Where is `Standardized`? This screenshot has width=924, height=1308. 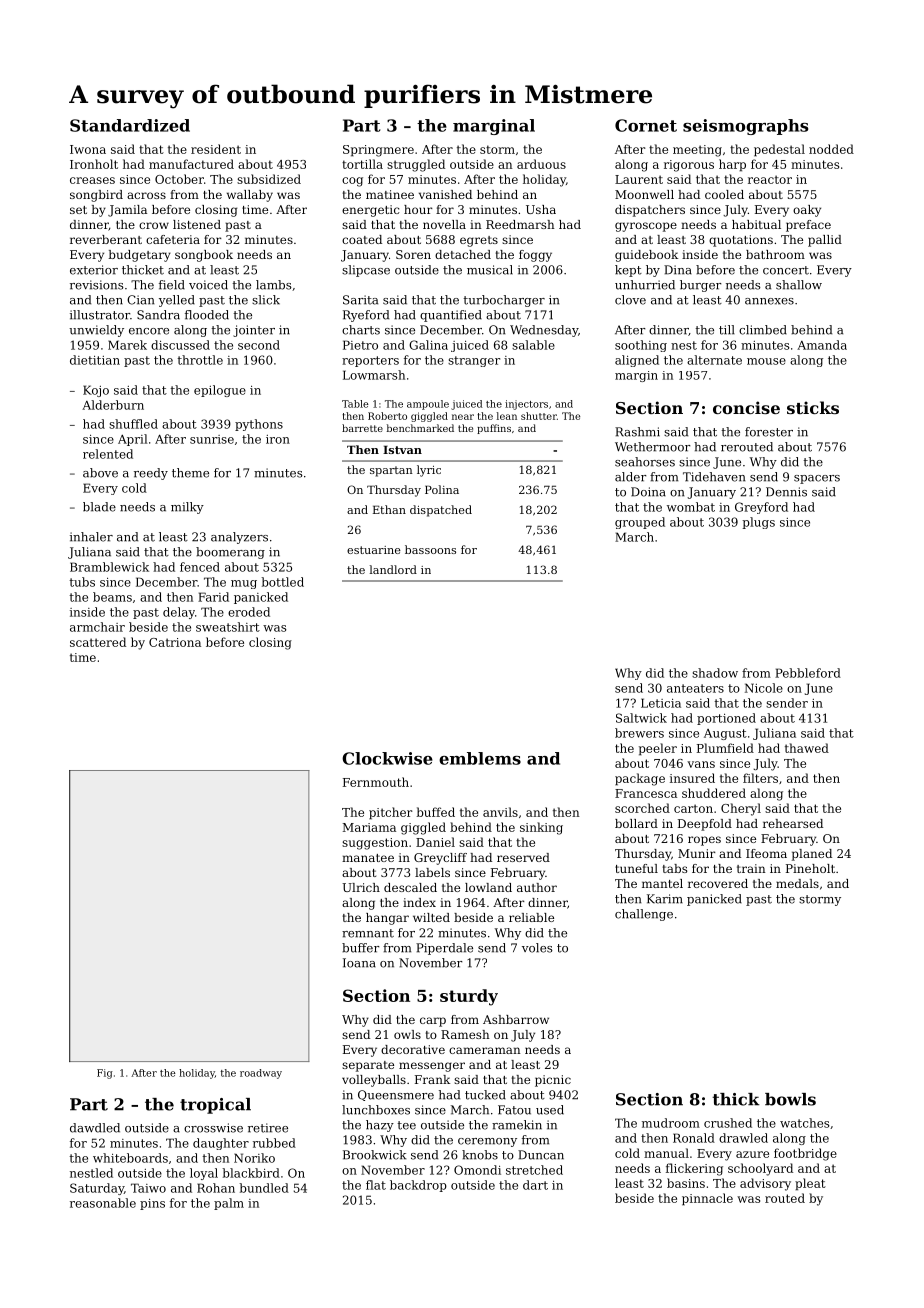 Standardized is located at coordinates (130, 125).
